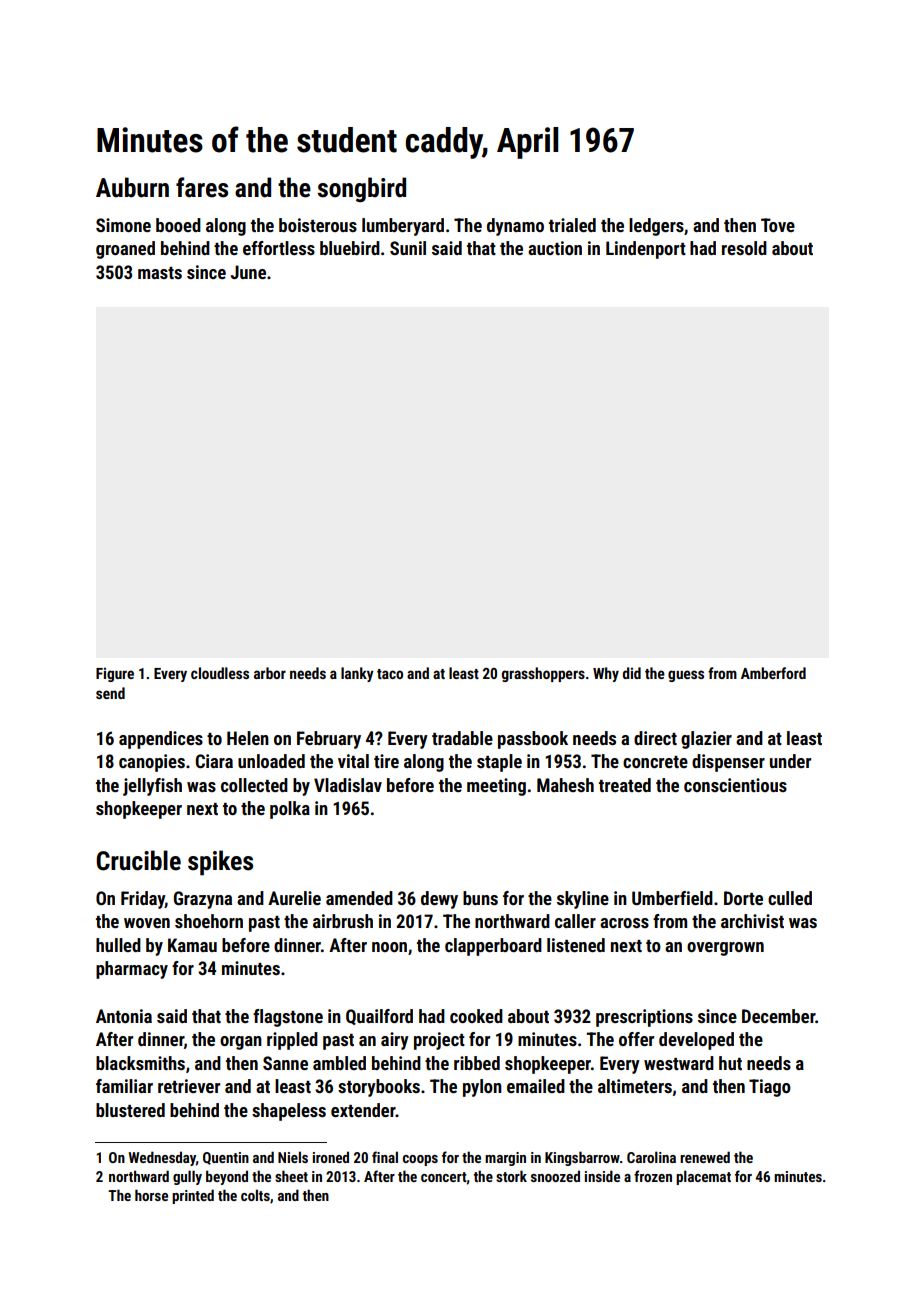  Describe the element at coordinates (350, 248) in the image. I see `bluebird` at that location.
